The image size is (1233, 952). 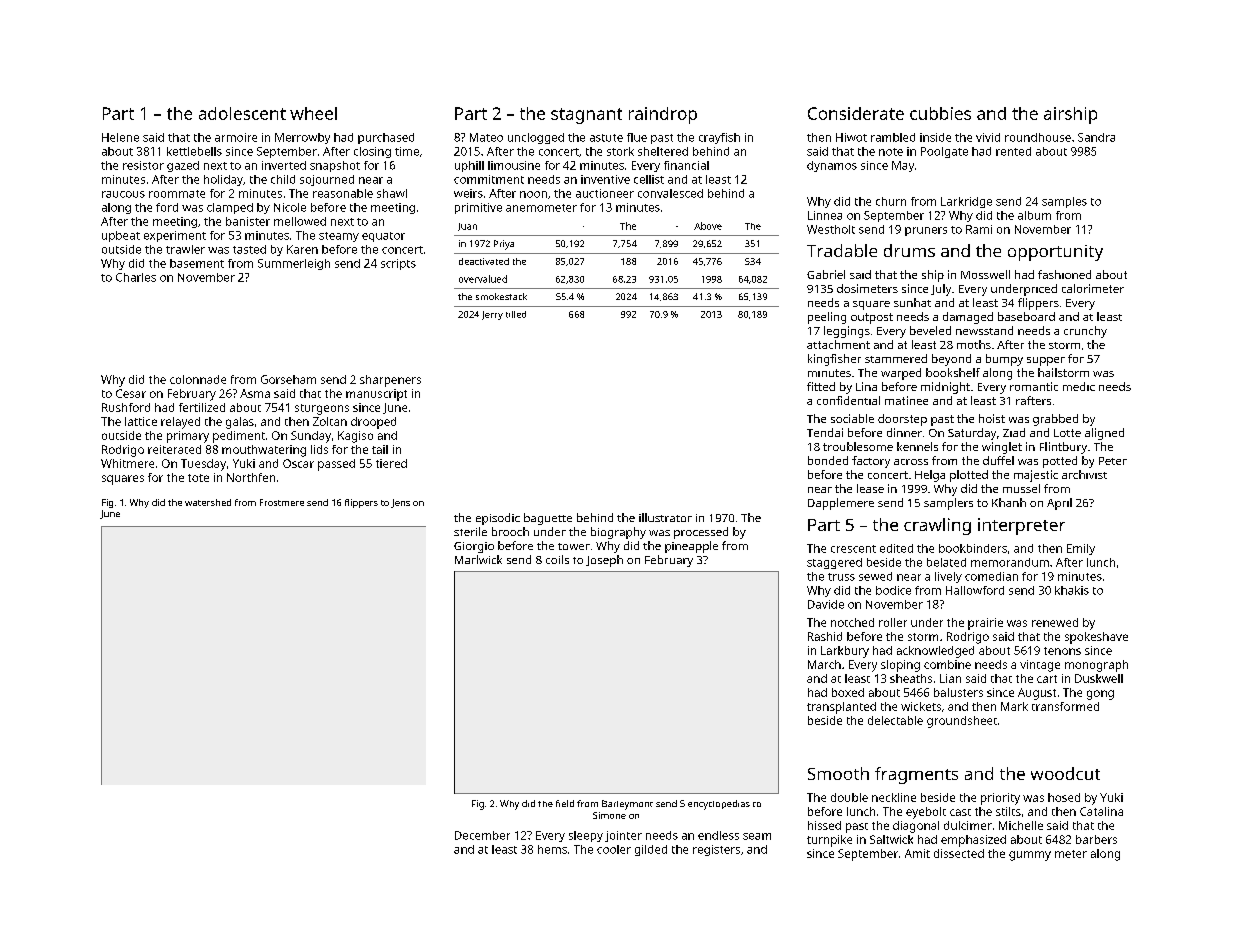 What do you see at coordinates (663, 115) in the image?
I see `raindrop` at bounding box center [663, 115].
